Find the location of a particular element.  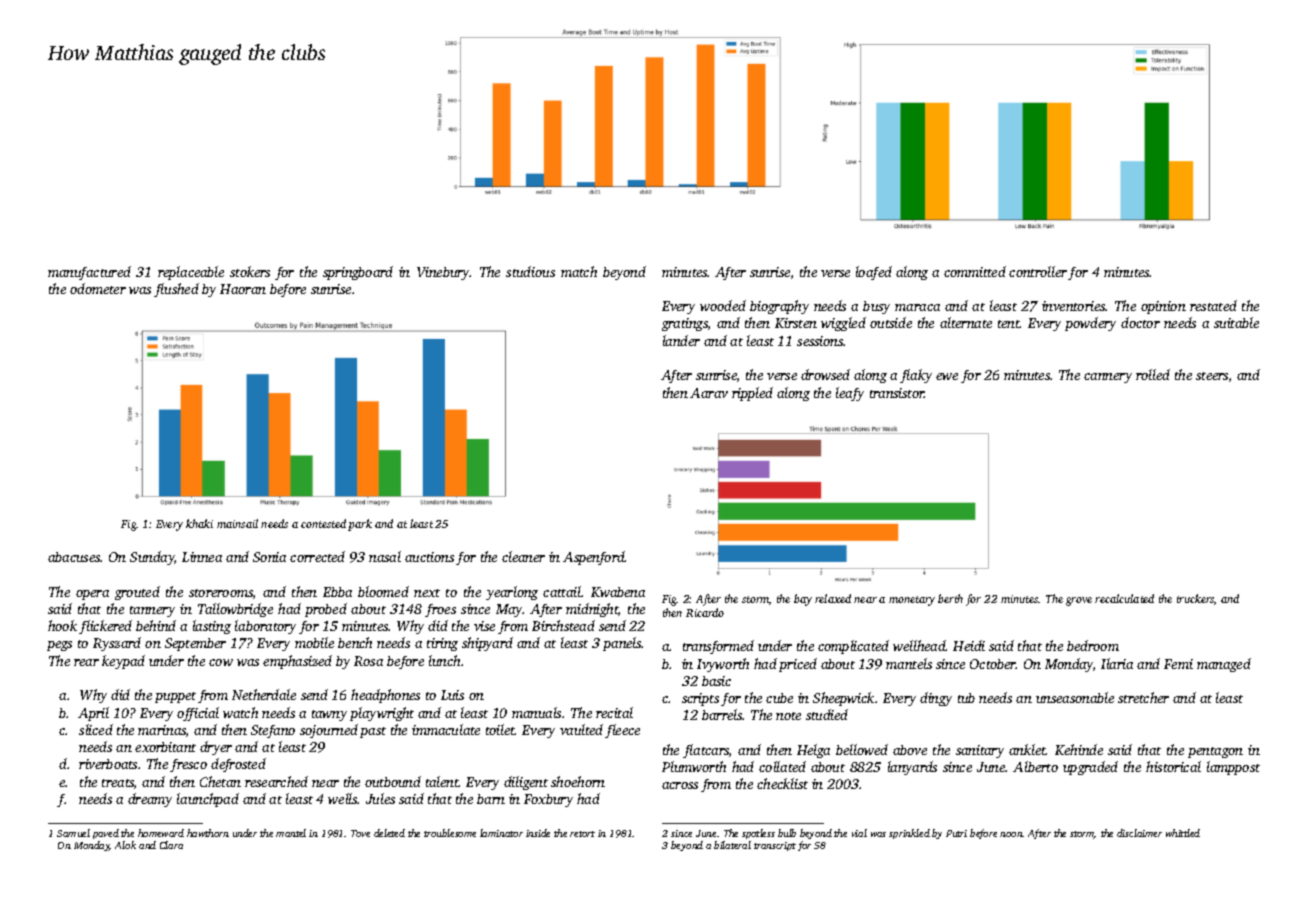

Tove is located at coordinates (360, 833).
